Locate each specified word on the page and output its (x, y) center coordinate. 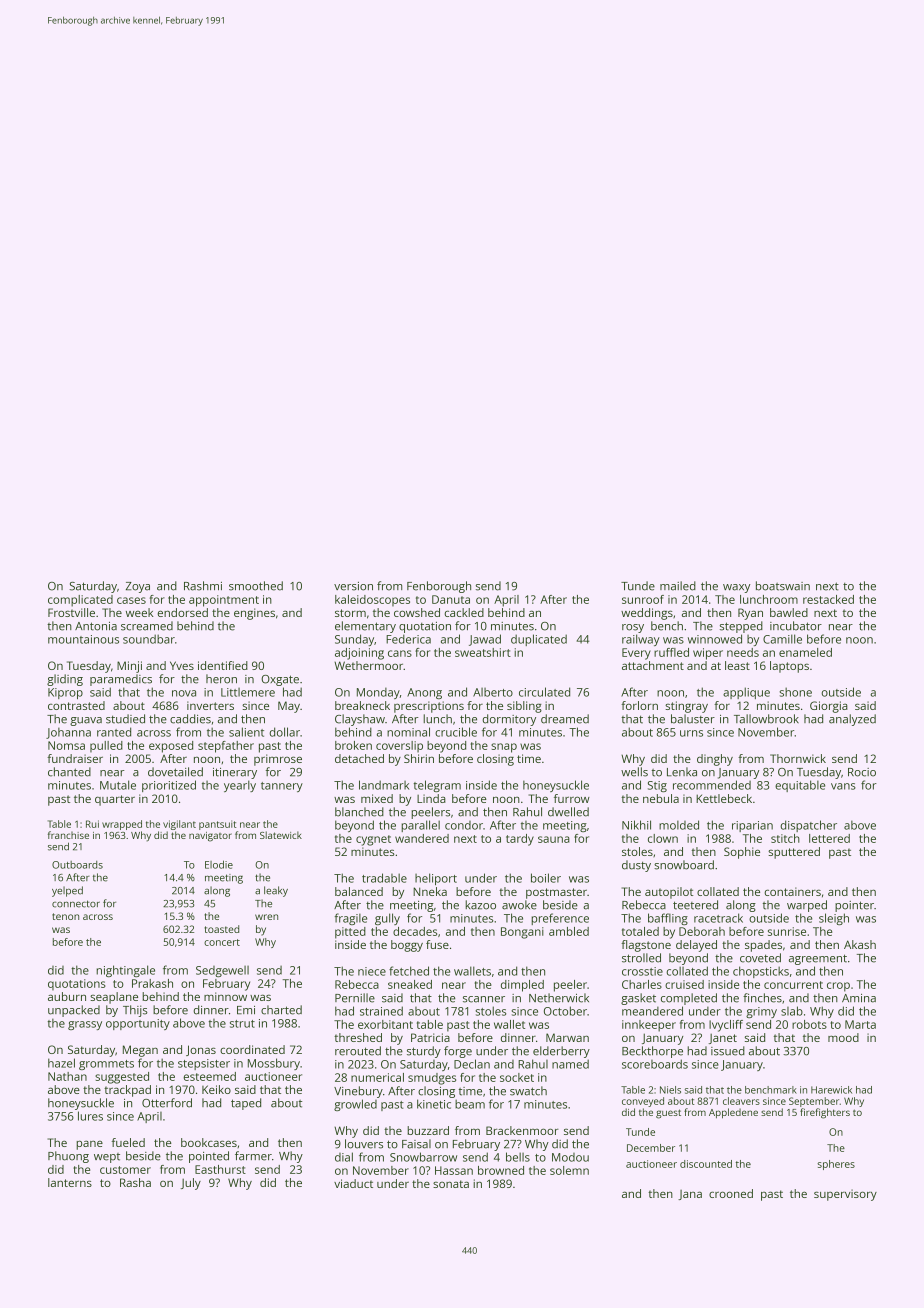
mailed (678, 586)
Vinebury (358, 1092)
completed (689, 999)
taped (246, 1104)
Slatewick (281, 835)
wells (634, 772)
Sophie (742, 853)
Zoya (138, 587)
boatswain (783, 586)
